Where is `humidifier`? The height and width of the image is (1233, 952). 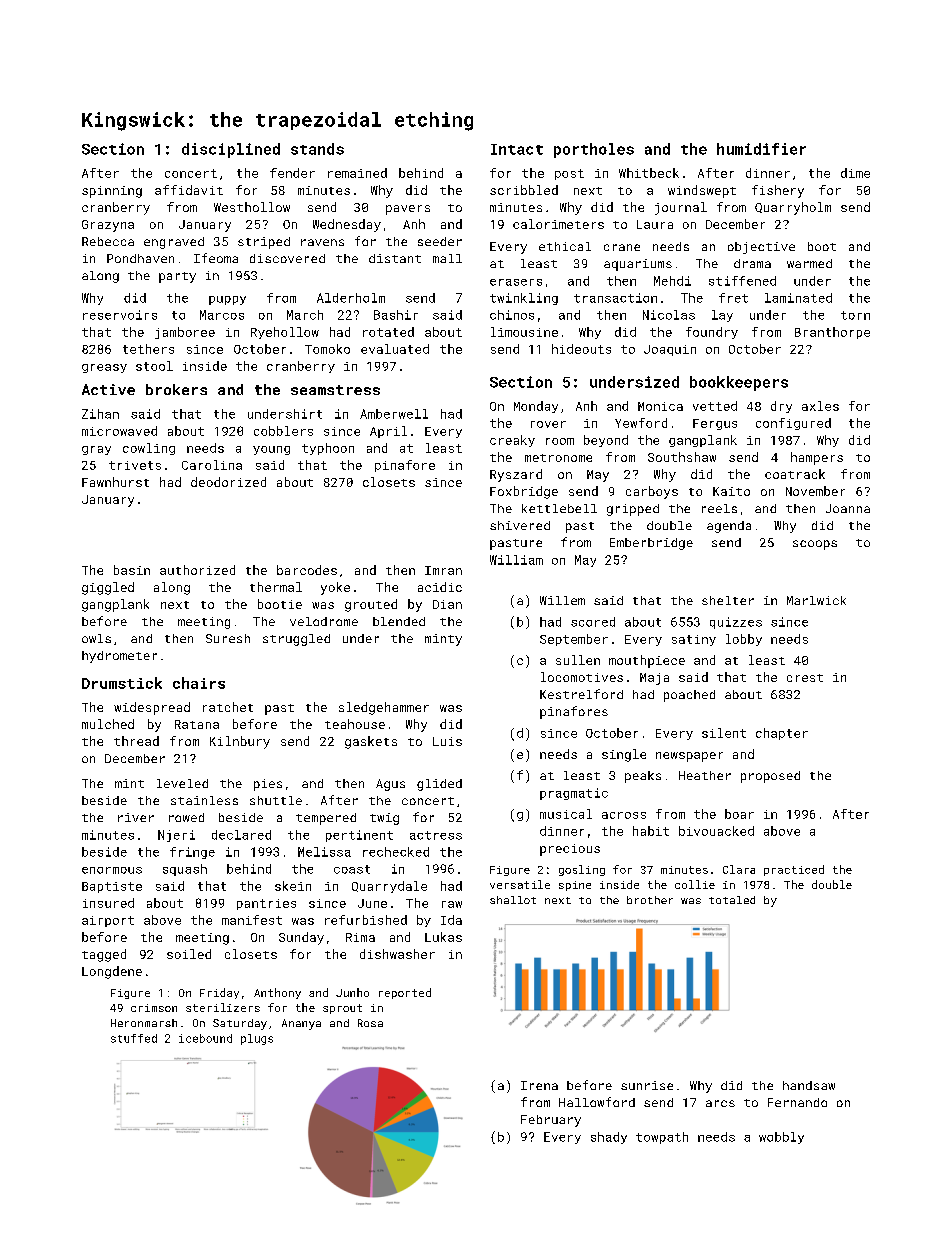 humidifier is located at coordinates (761, 149).
